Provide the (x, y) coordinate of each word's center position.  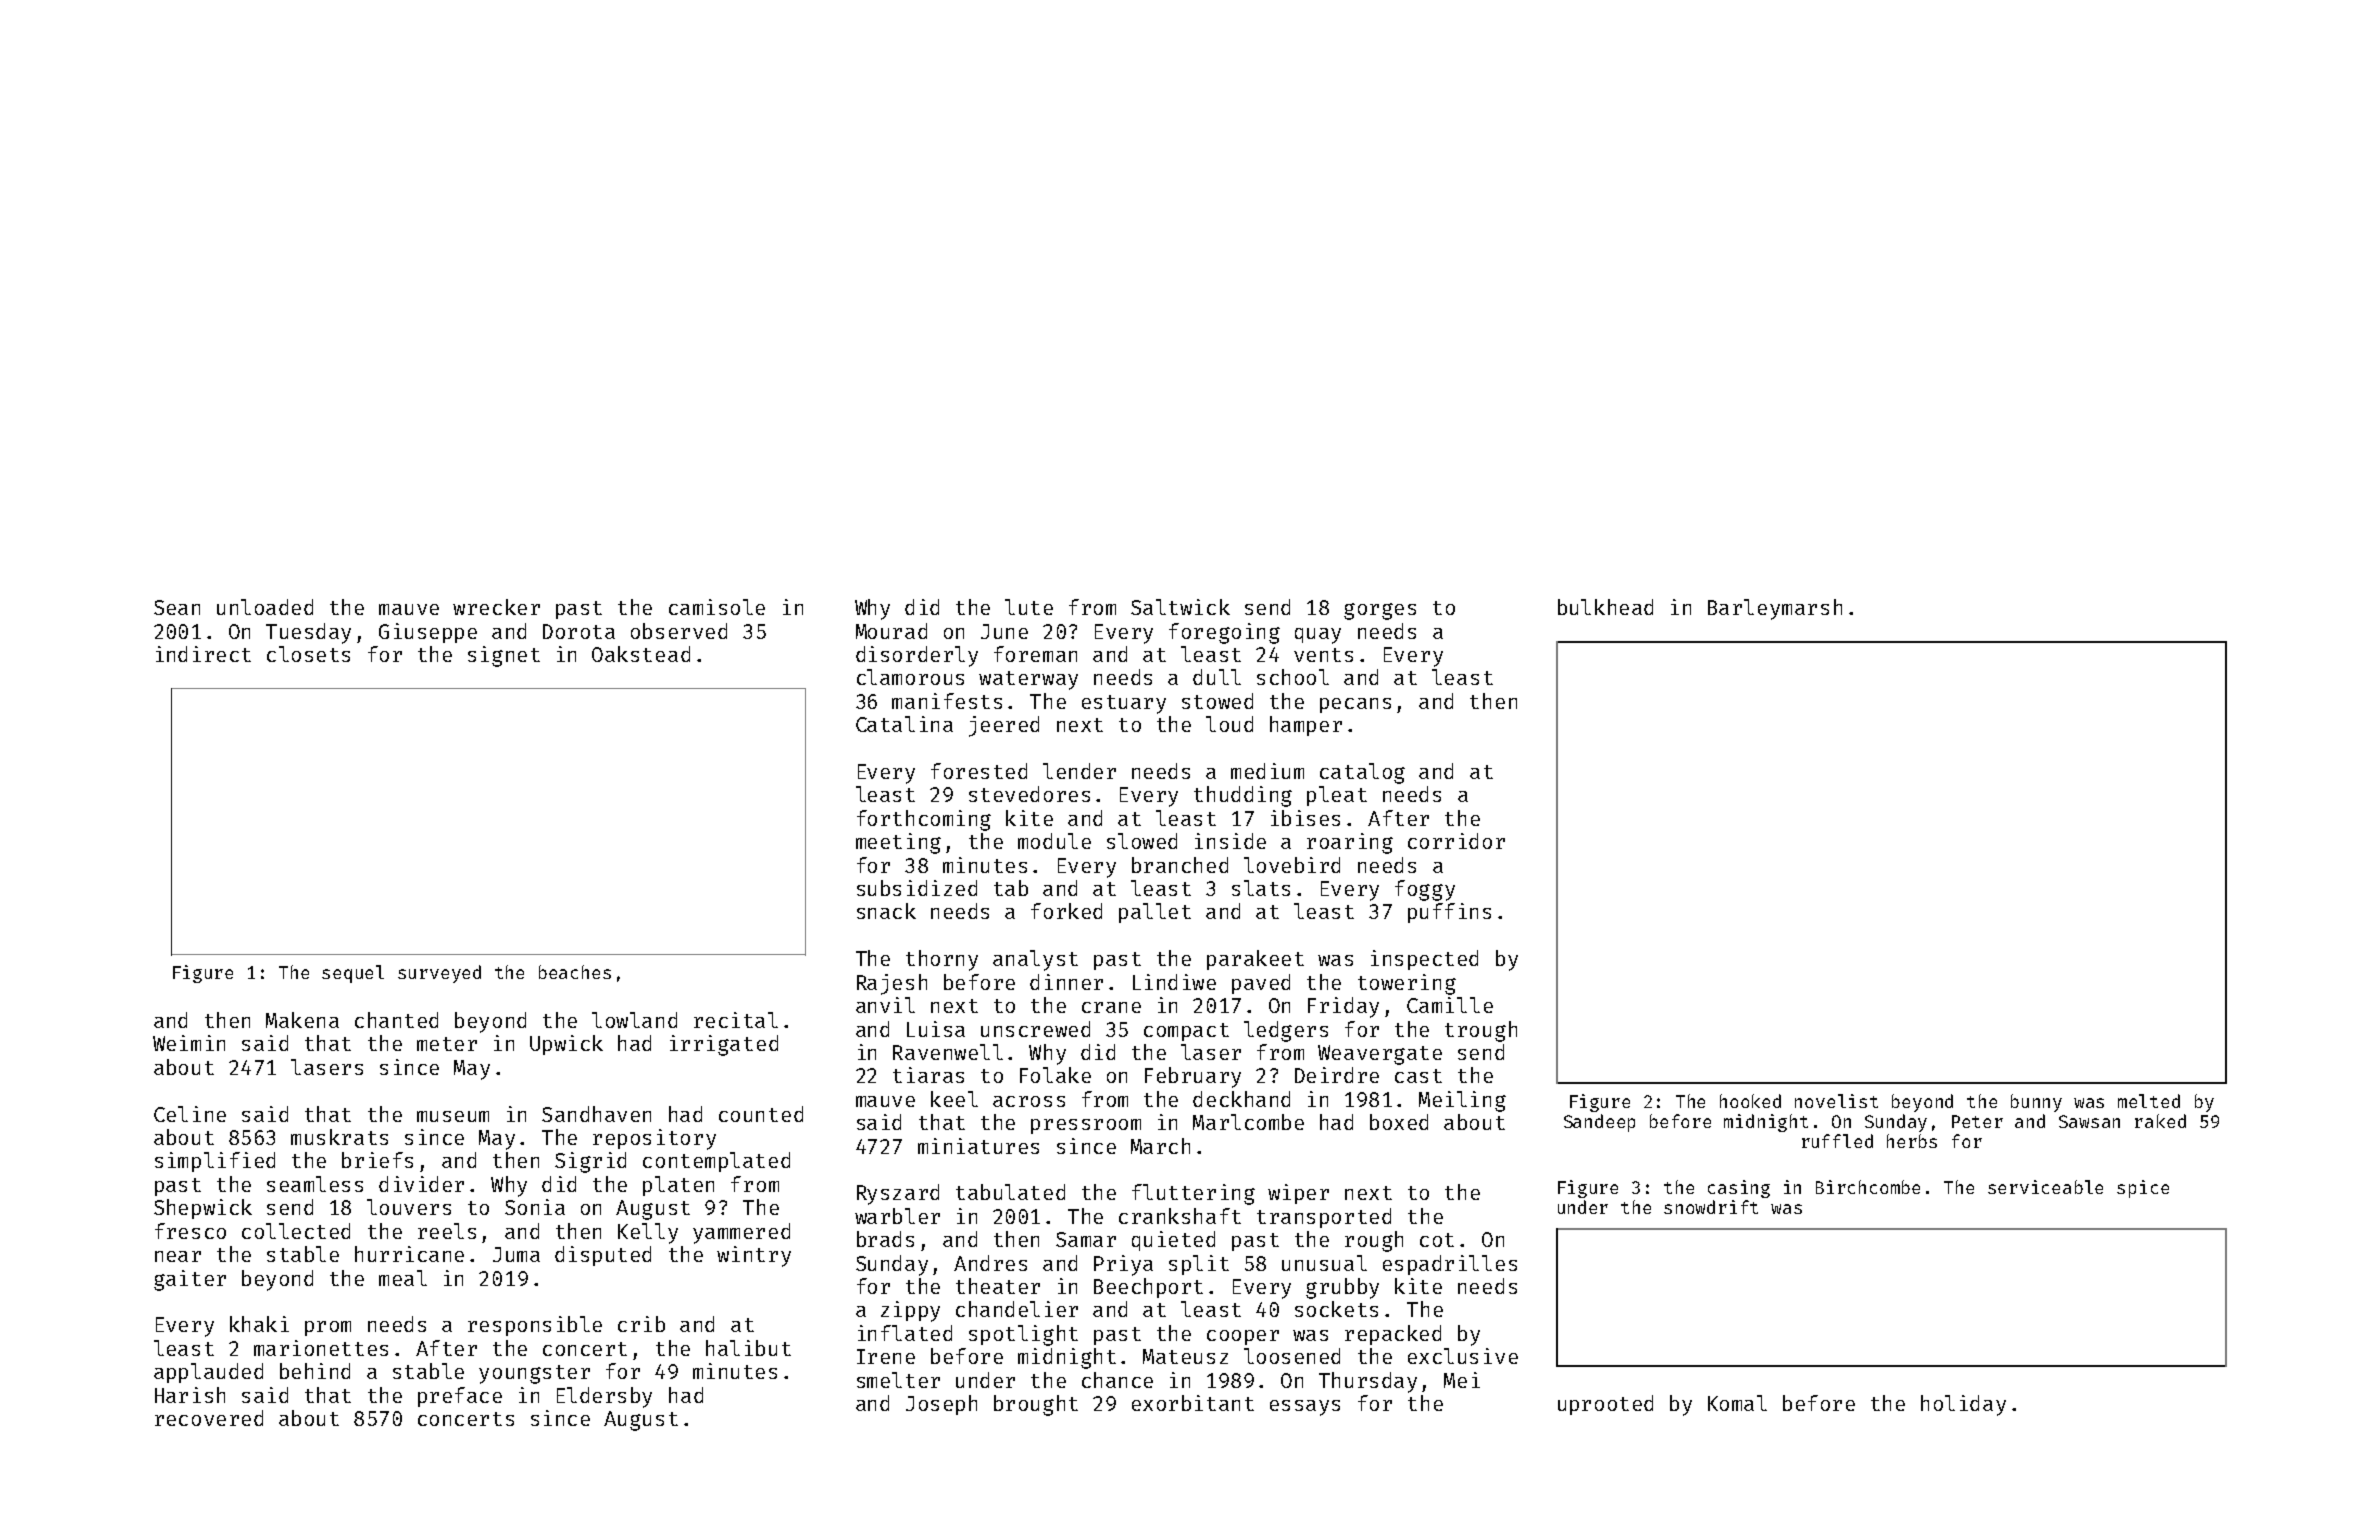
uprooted (1605, 1405)
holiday (1963, 1405)
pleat (1337, 796)
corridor (1456, 841)
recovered (209, 1418)
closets (308, 654)
